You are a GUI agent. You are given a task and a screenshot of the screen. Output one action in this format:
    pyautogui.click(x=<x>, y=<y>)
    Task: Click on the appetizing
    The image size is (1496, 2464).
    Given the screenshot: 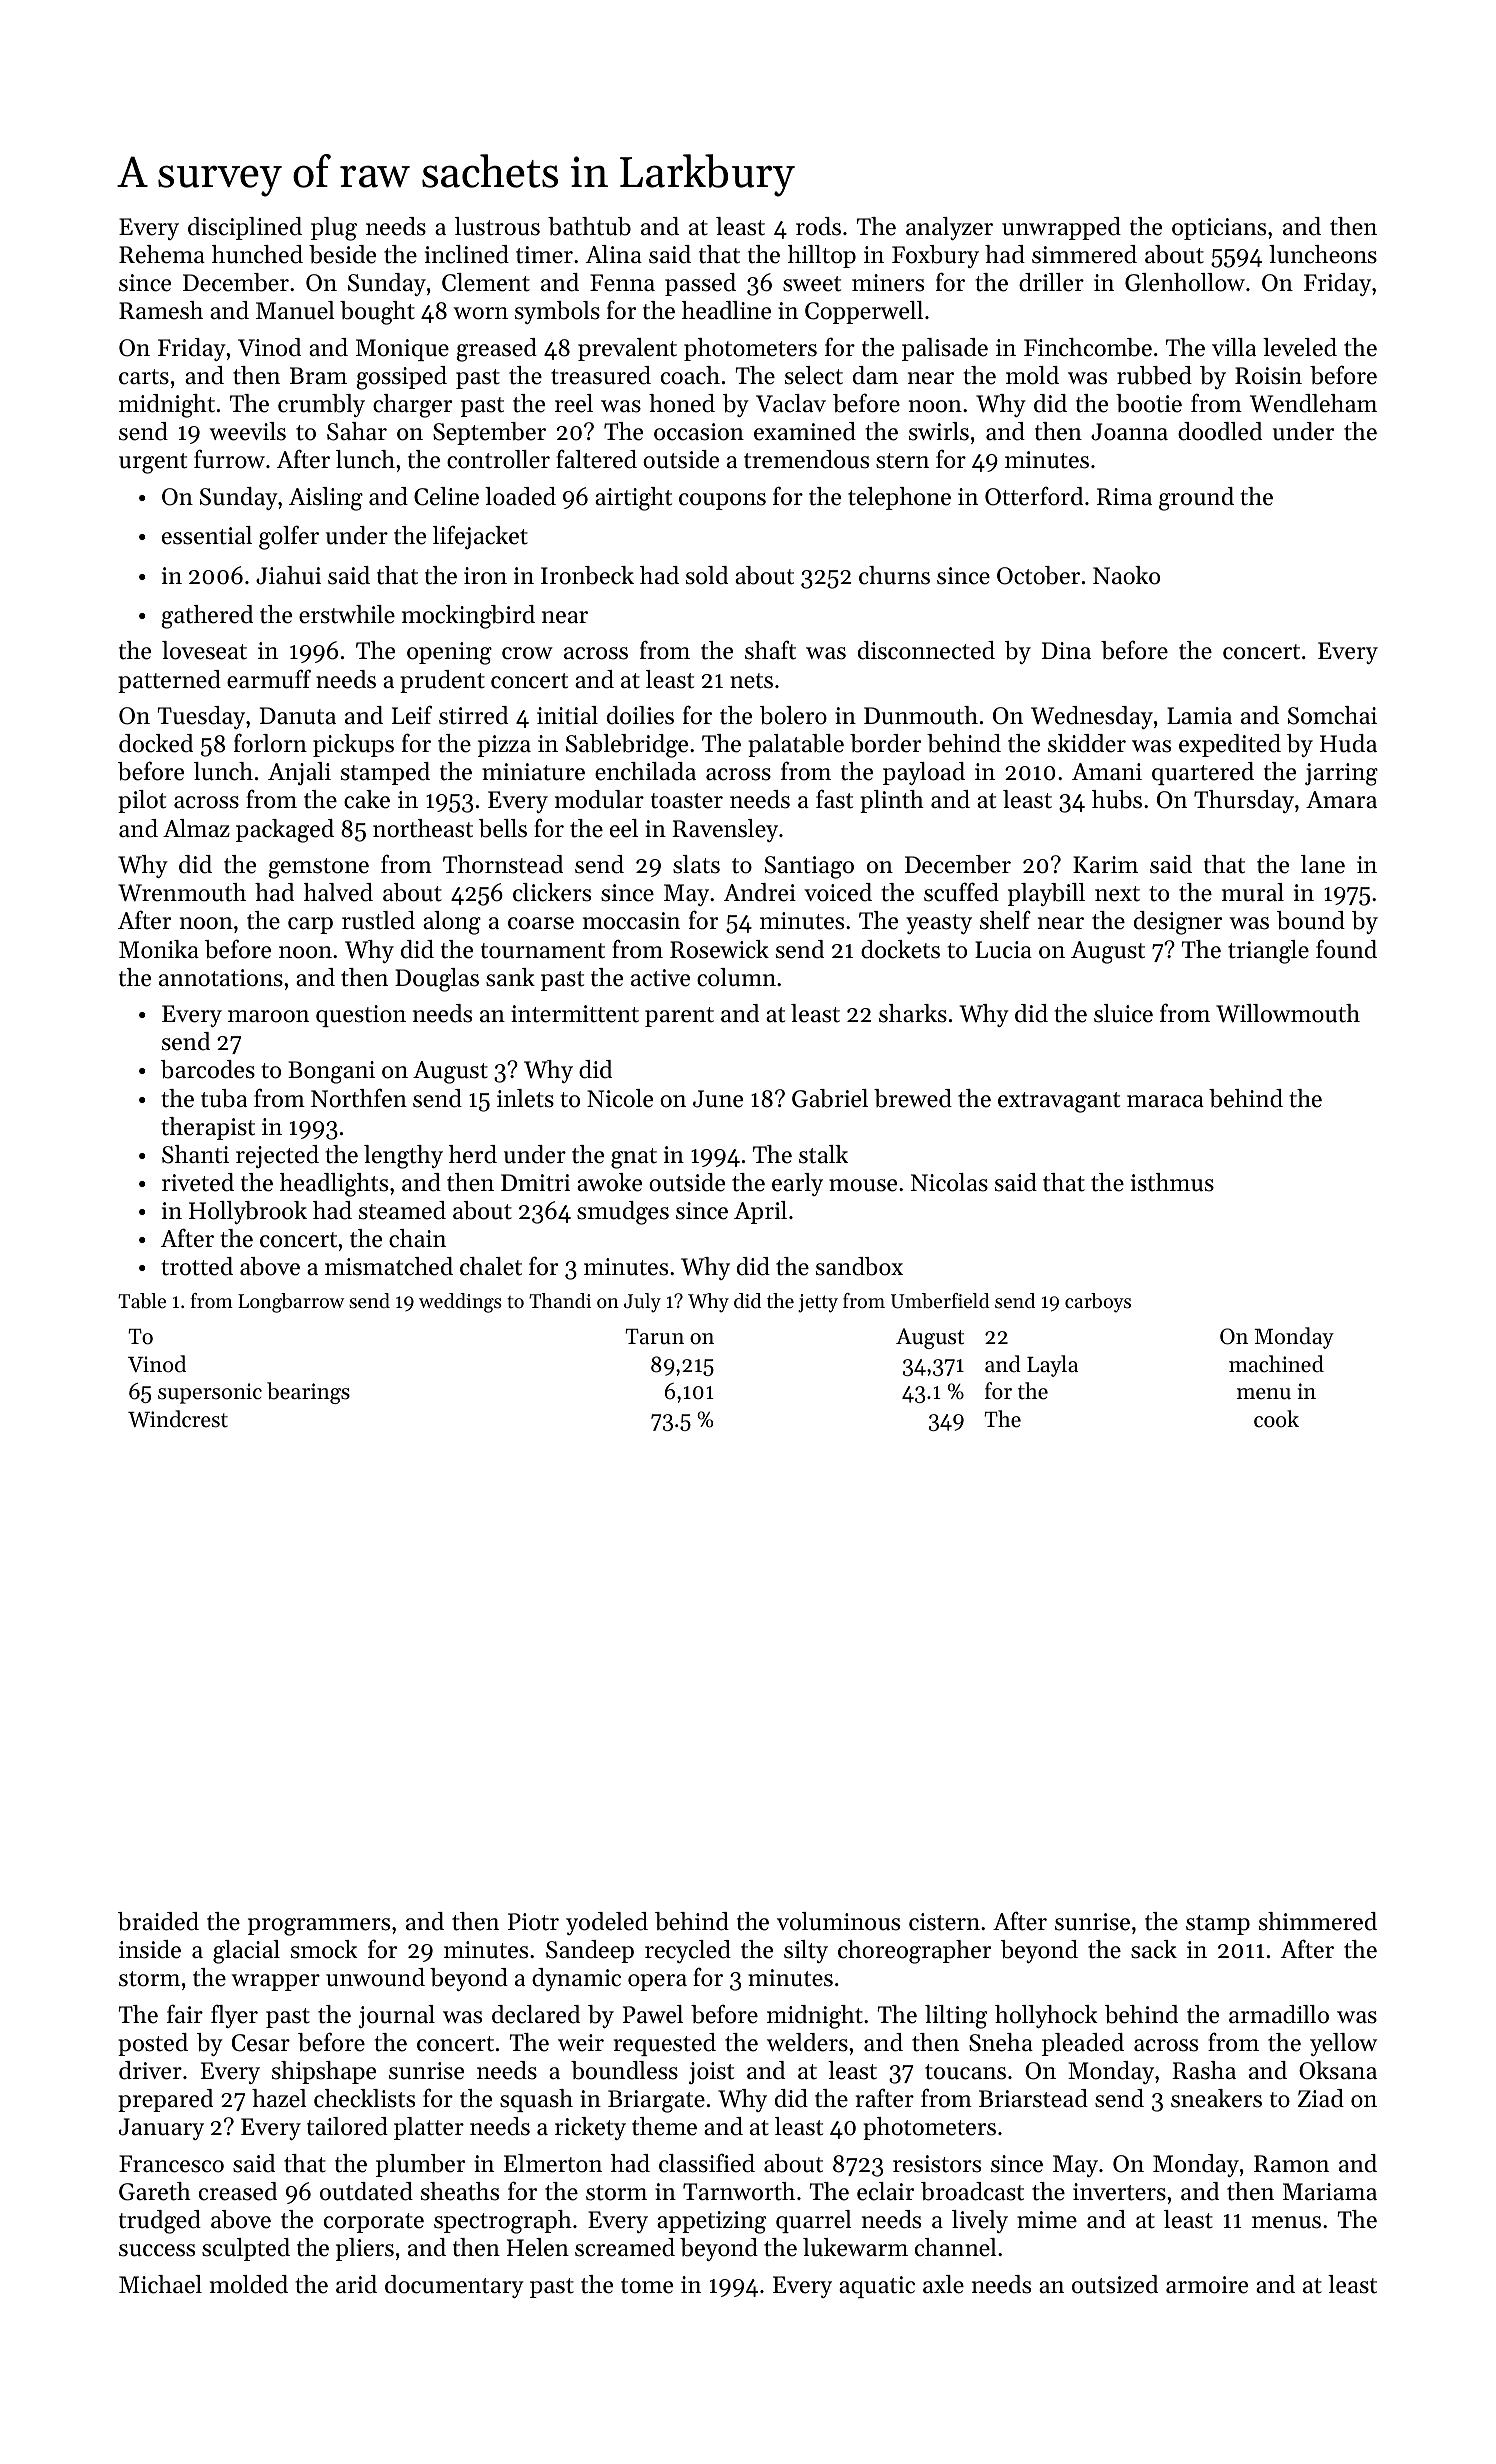 What is the action you would take?
    pyautogui.click(x=711, y=2222)
